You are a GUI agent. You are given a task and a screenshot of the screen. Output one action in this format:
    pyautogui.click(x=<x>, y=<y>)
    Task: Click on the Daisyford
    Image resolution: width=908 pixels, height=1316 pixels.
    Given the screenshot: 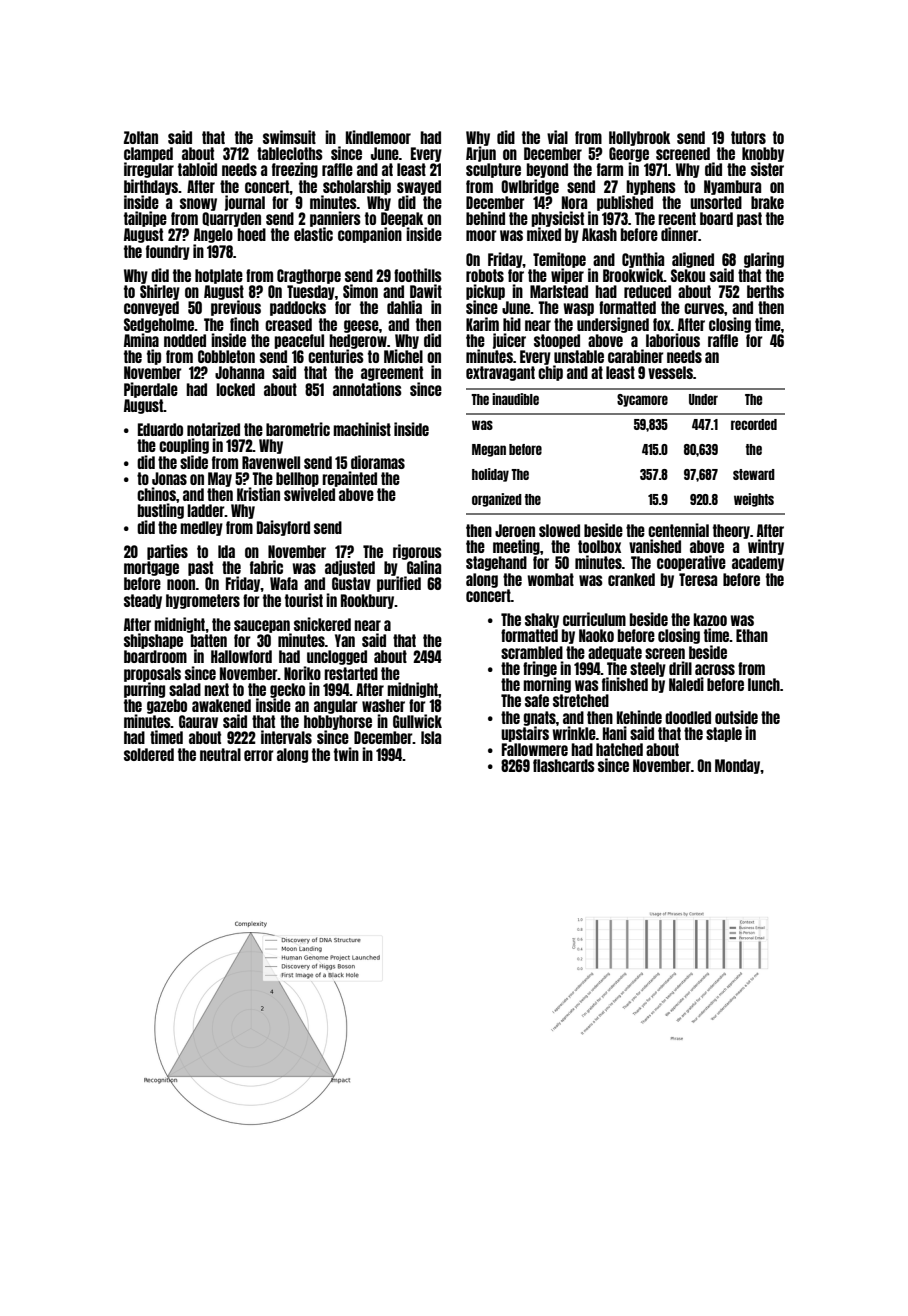 What is the action you would take?
    pyautogui.click(x=283, y=528)
